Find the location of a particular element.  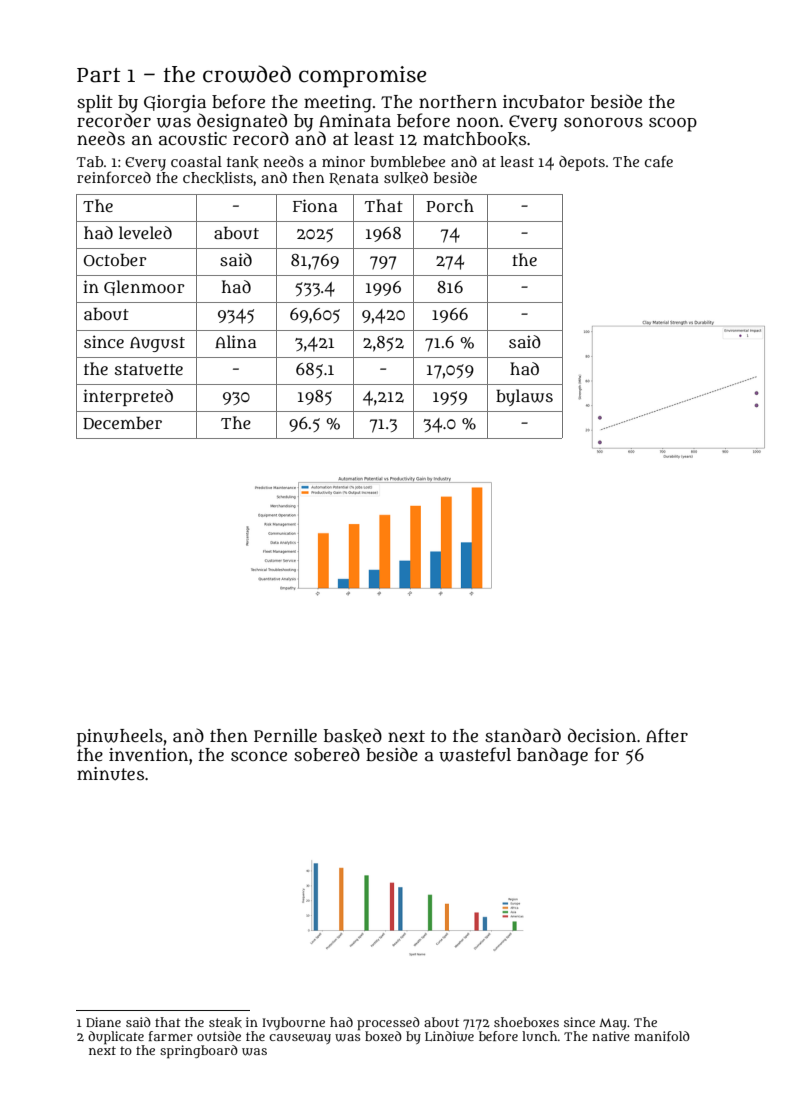

Glenmoor is located at coordinates (144, 288).
